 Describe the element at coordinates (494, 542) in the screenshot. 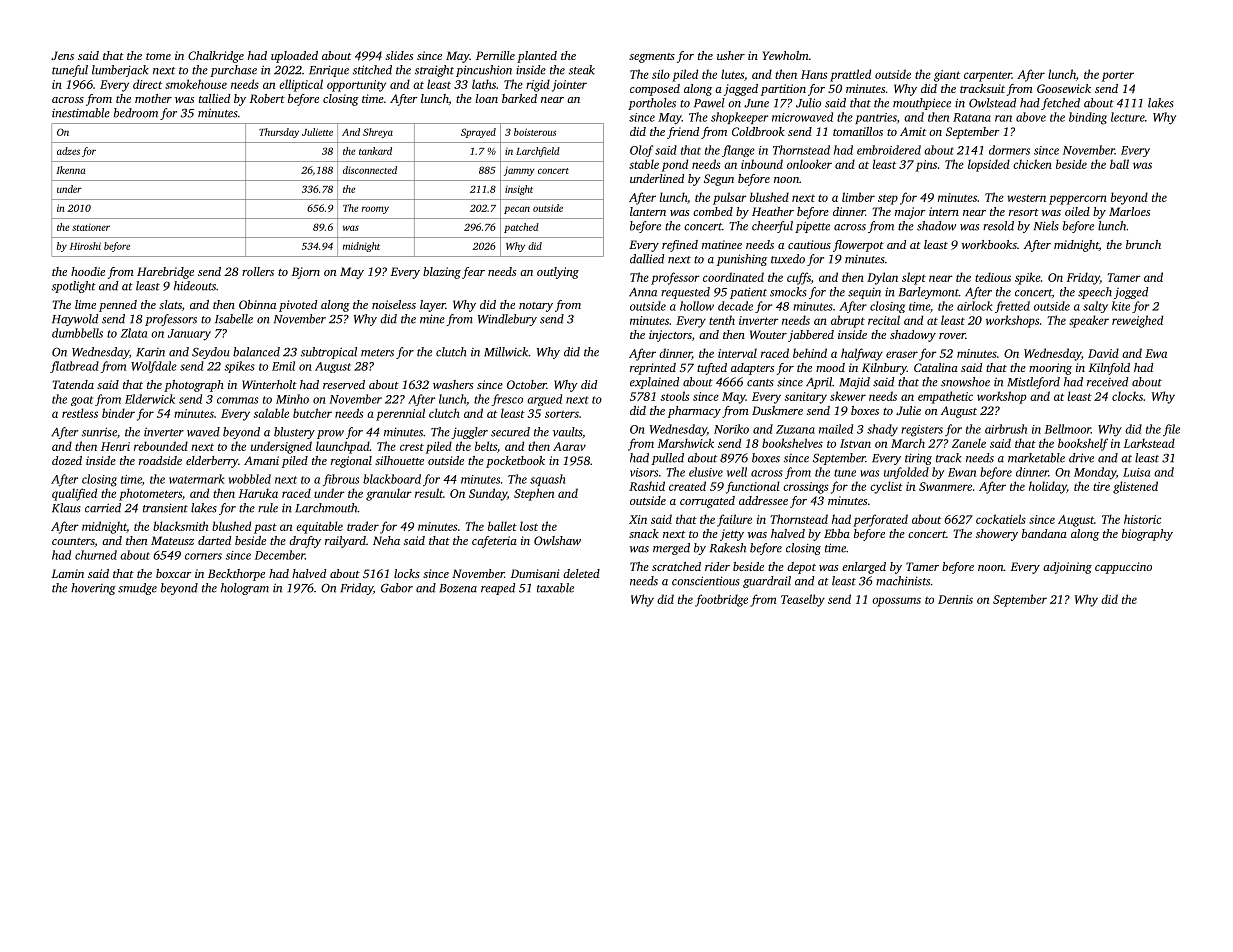

I see `cafeteria` at that location.
